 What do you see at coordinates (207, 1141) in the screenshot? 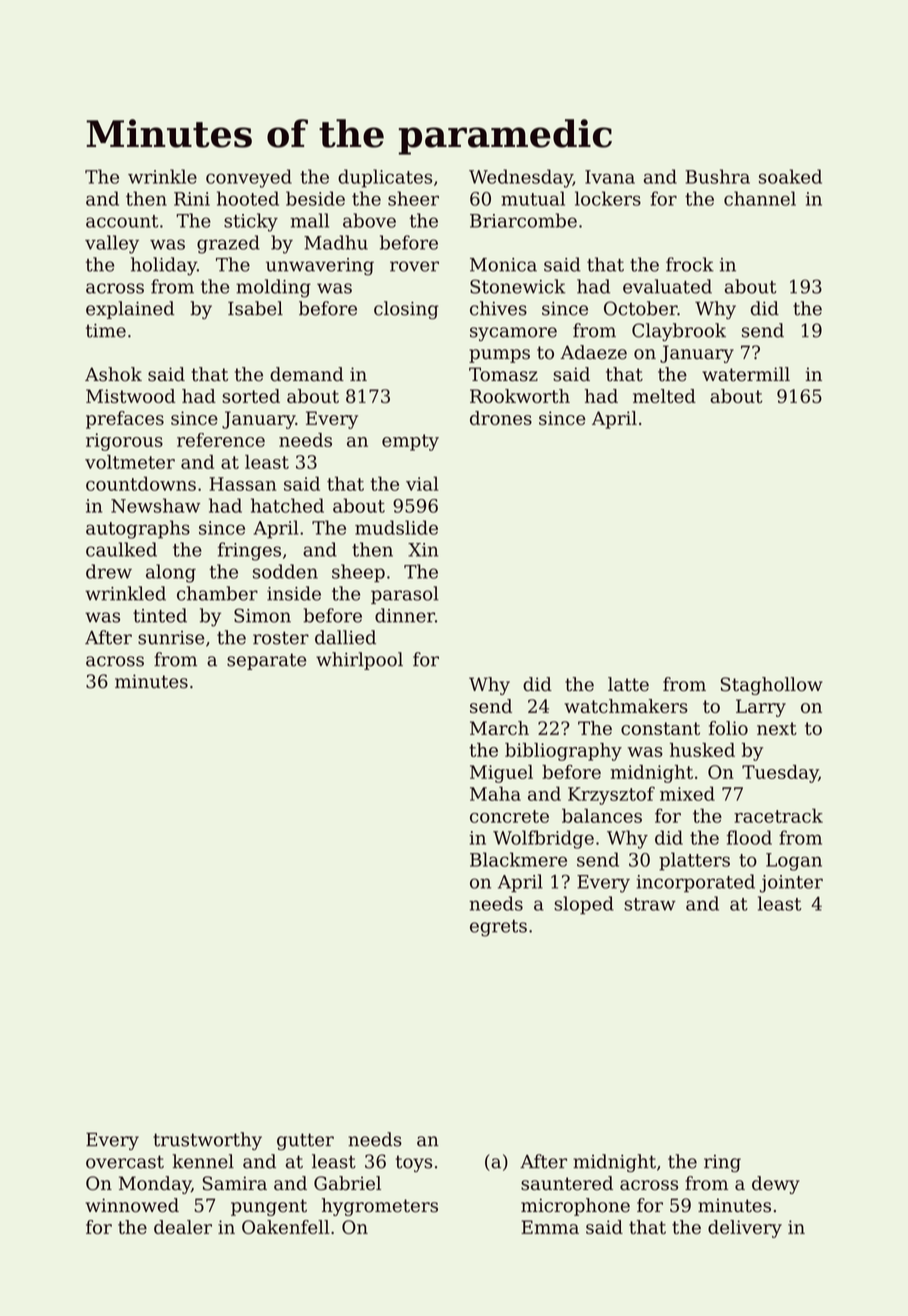
I see `trustworthy` at bounding box center [207, 1141].
